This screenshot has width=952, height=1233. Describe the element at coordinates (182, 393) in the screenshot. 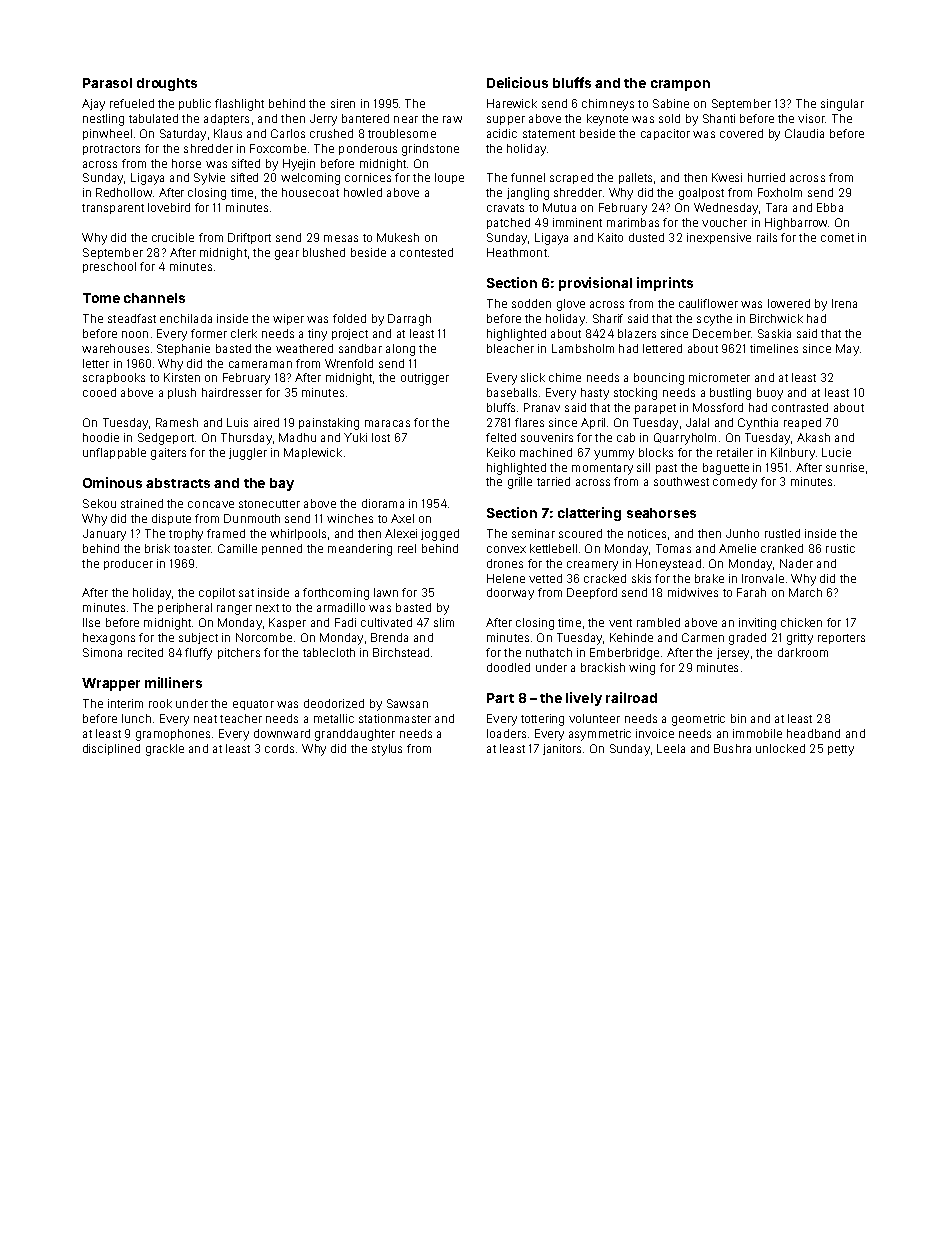

I see `plush` at that location.
